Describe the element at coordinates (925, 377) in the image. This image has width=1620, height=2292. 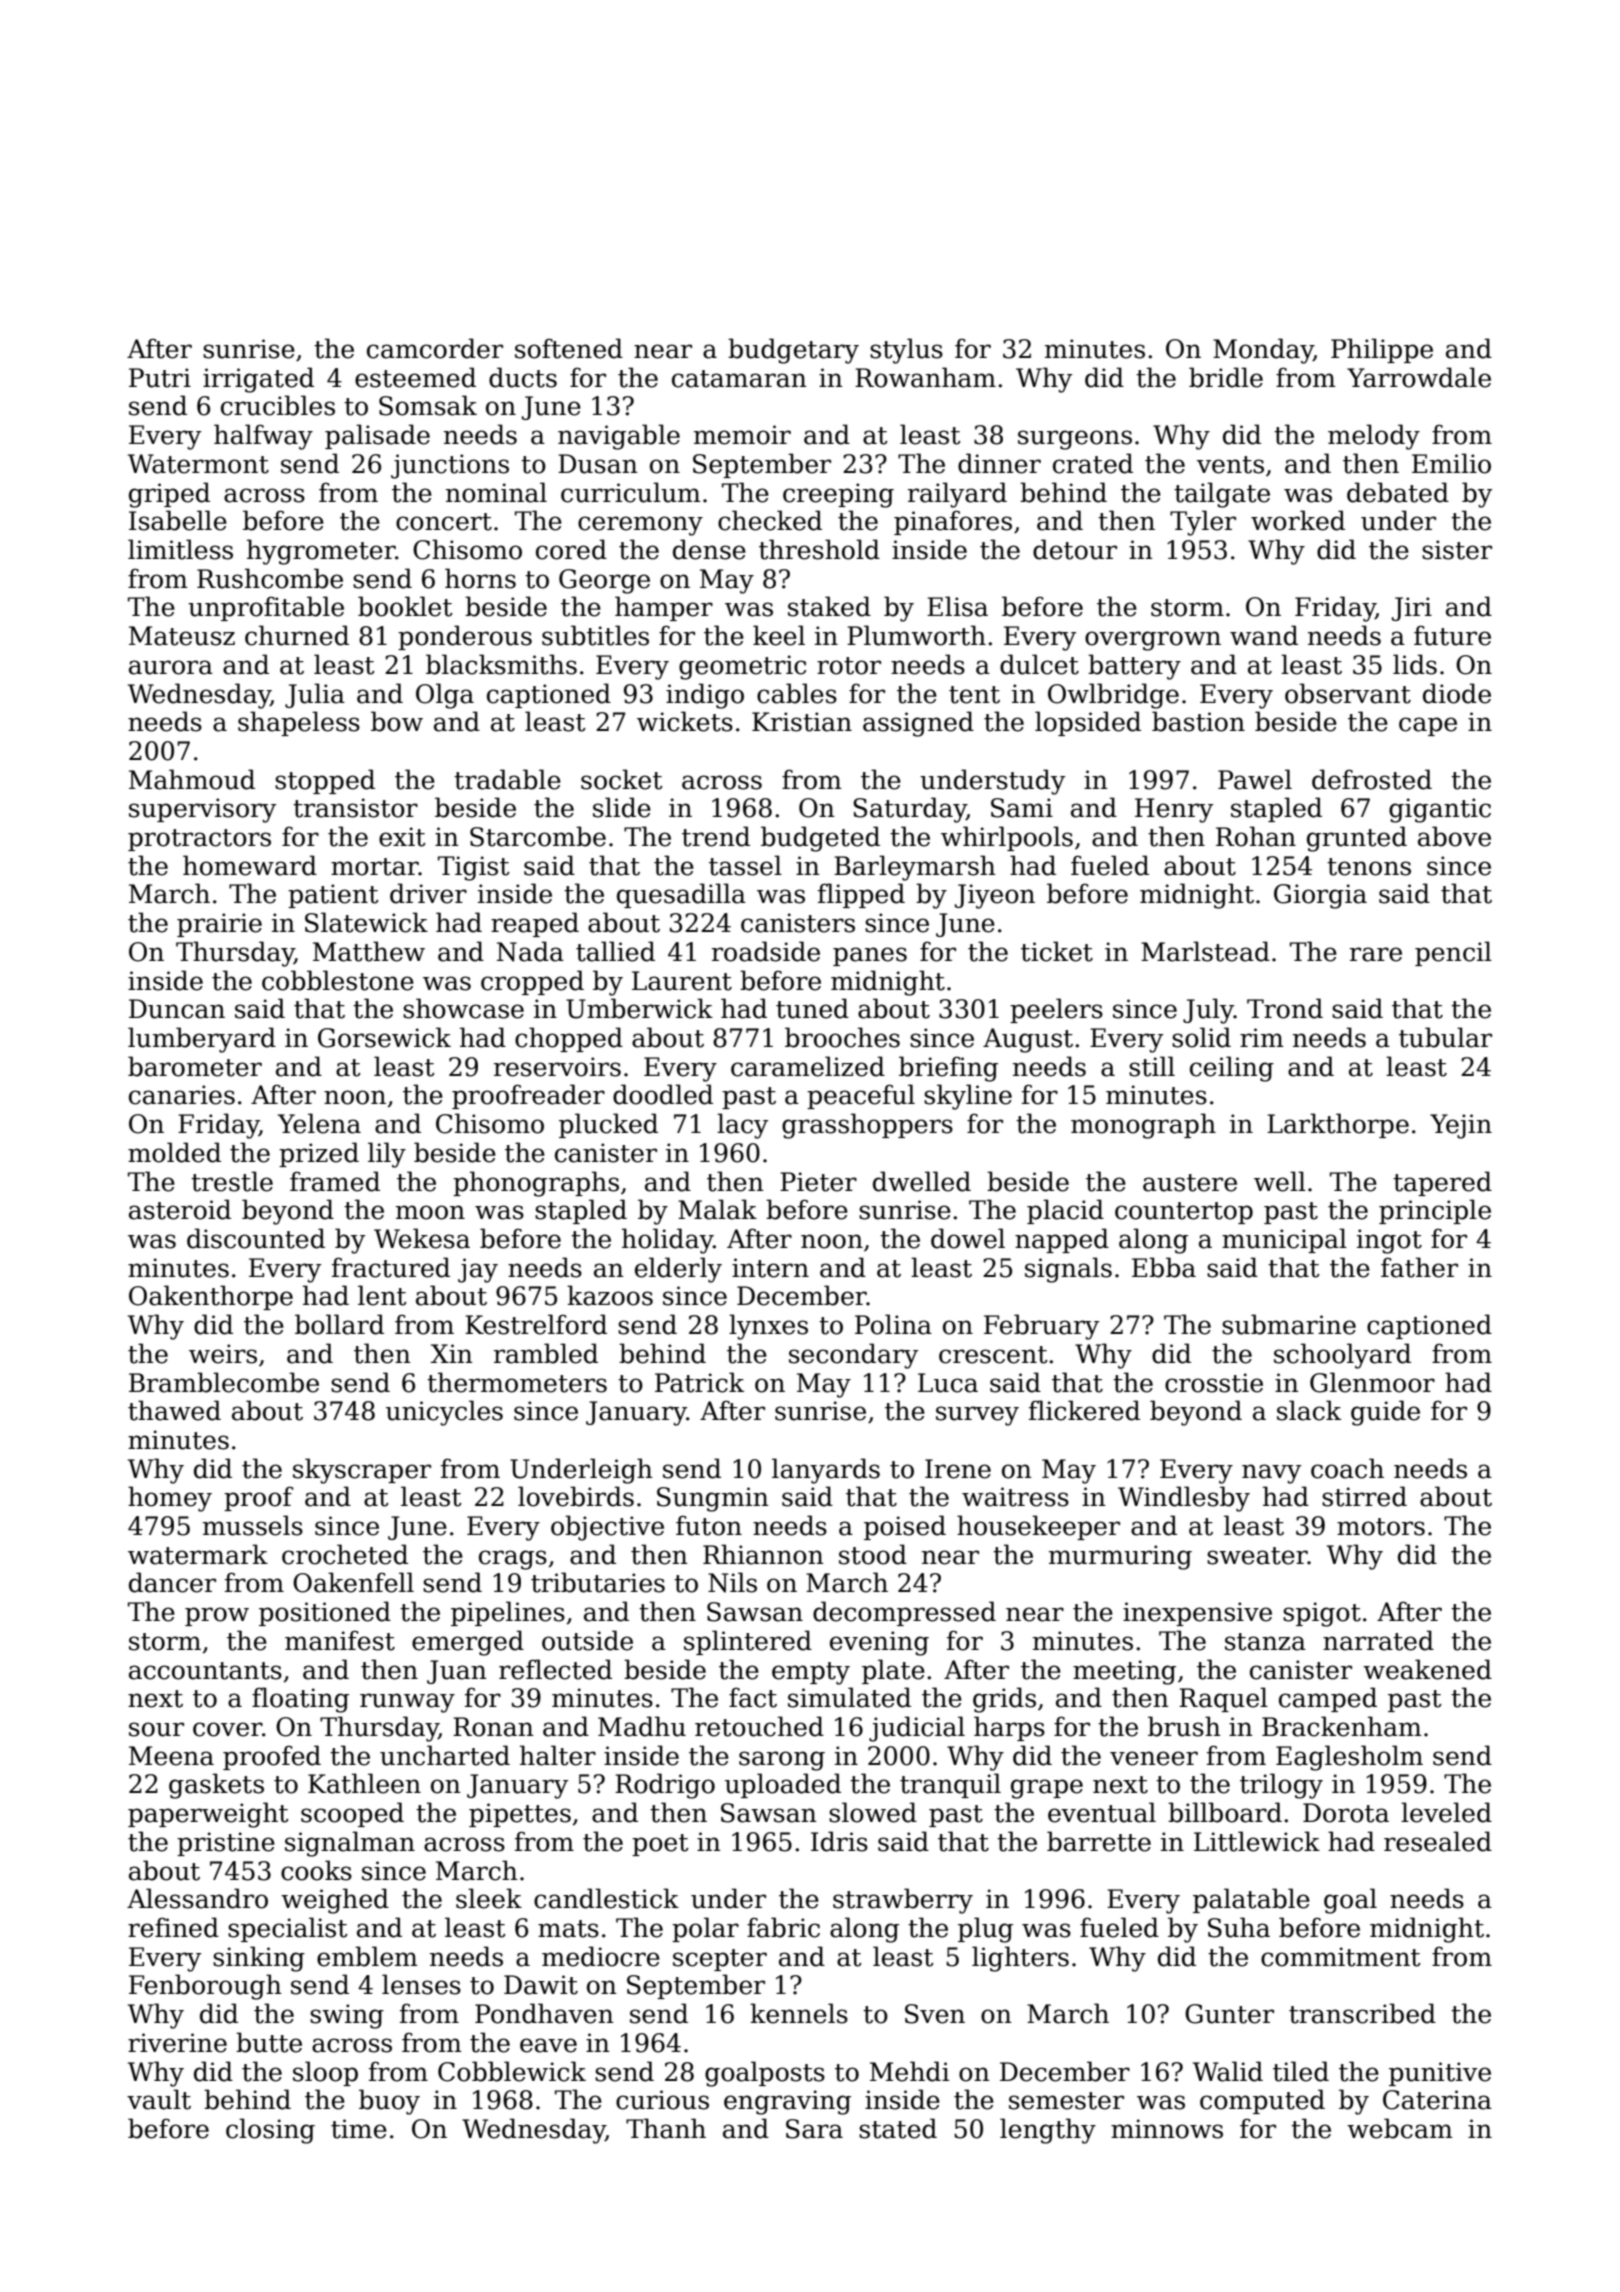
I see `Rowanham` at that location.
